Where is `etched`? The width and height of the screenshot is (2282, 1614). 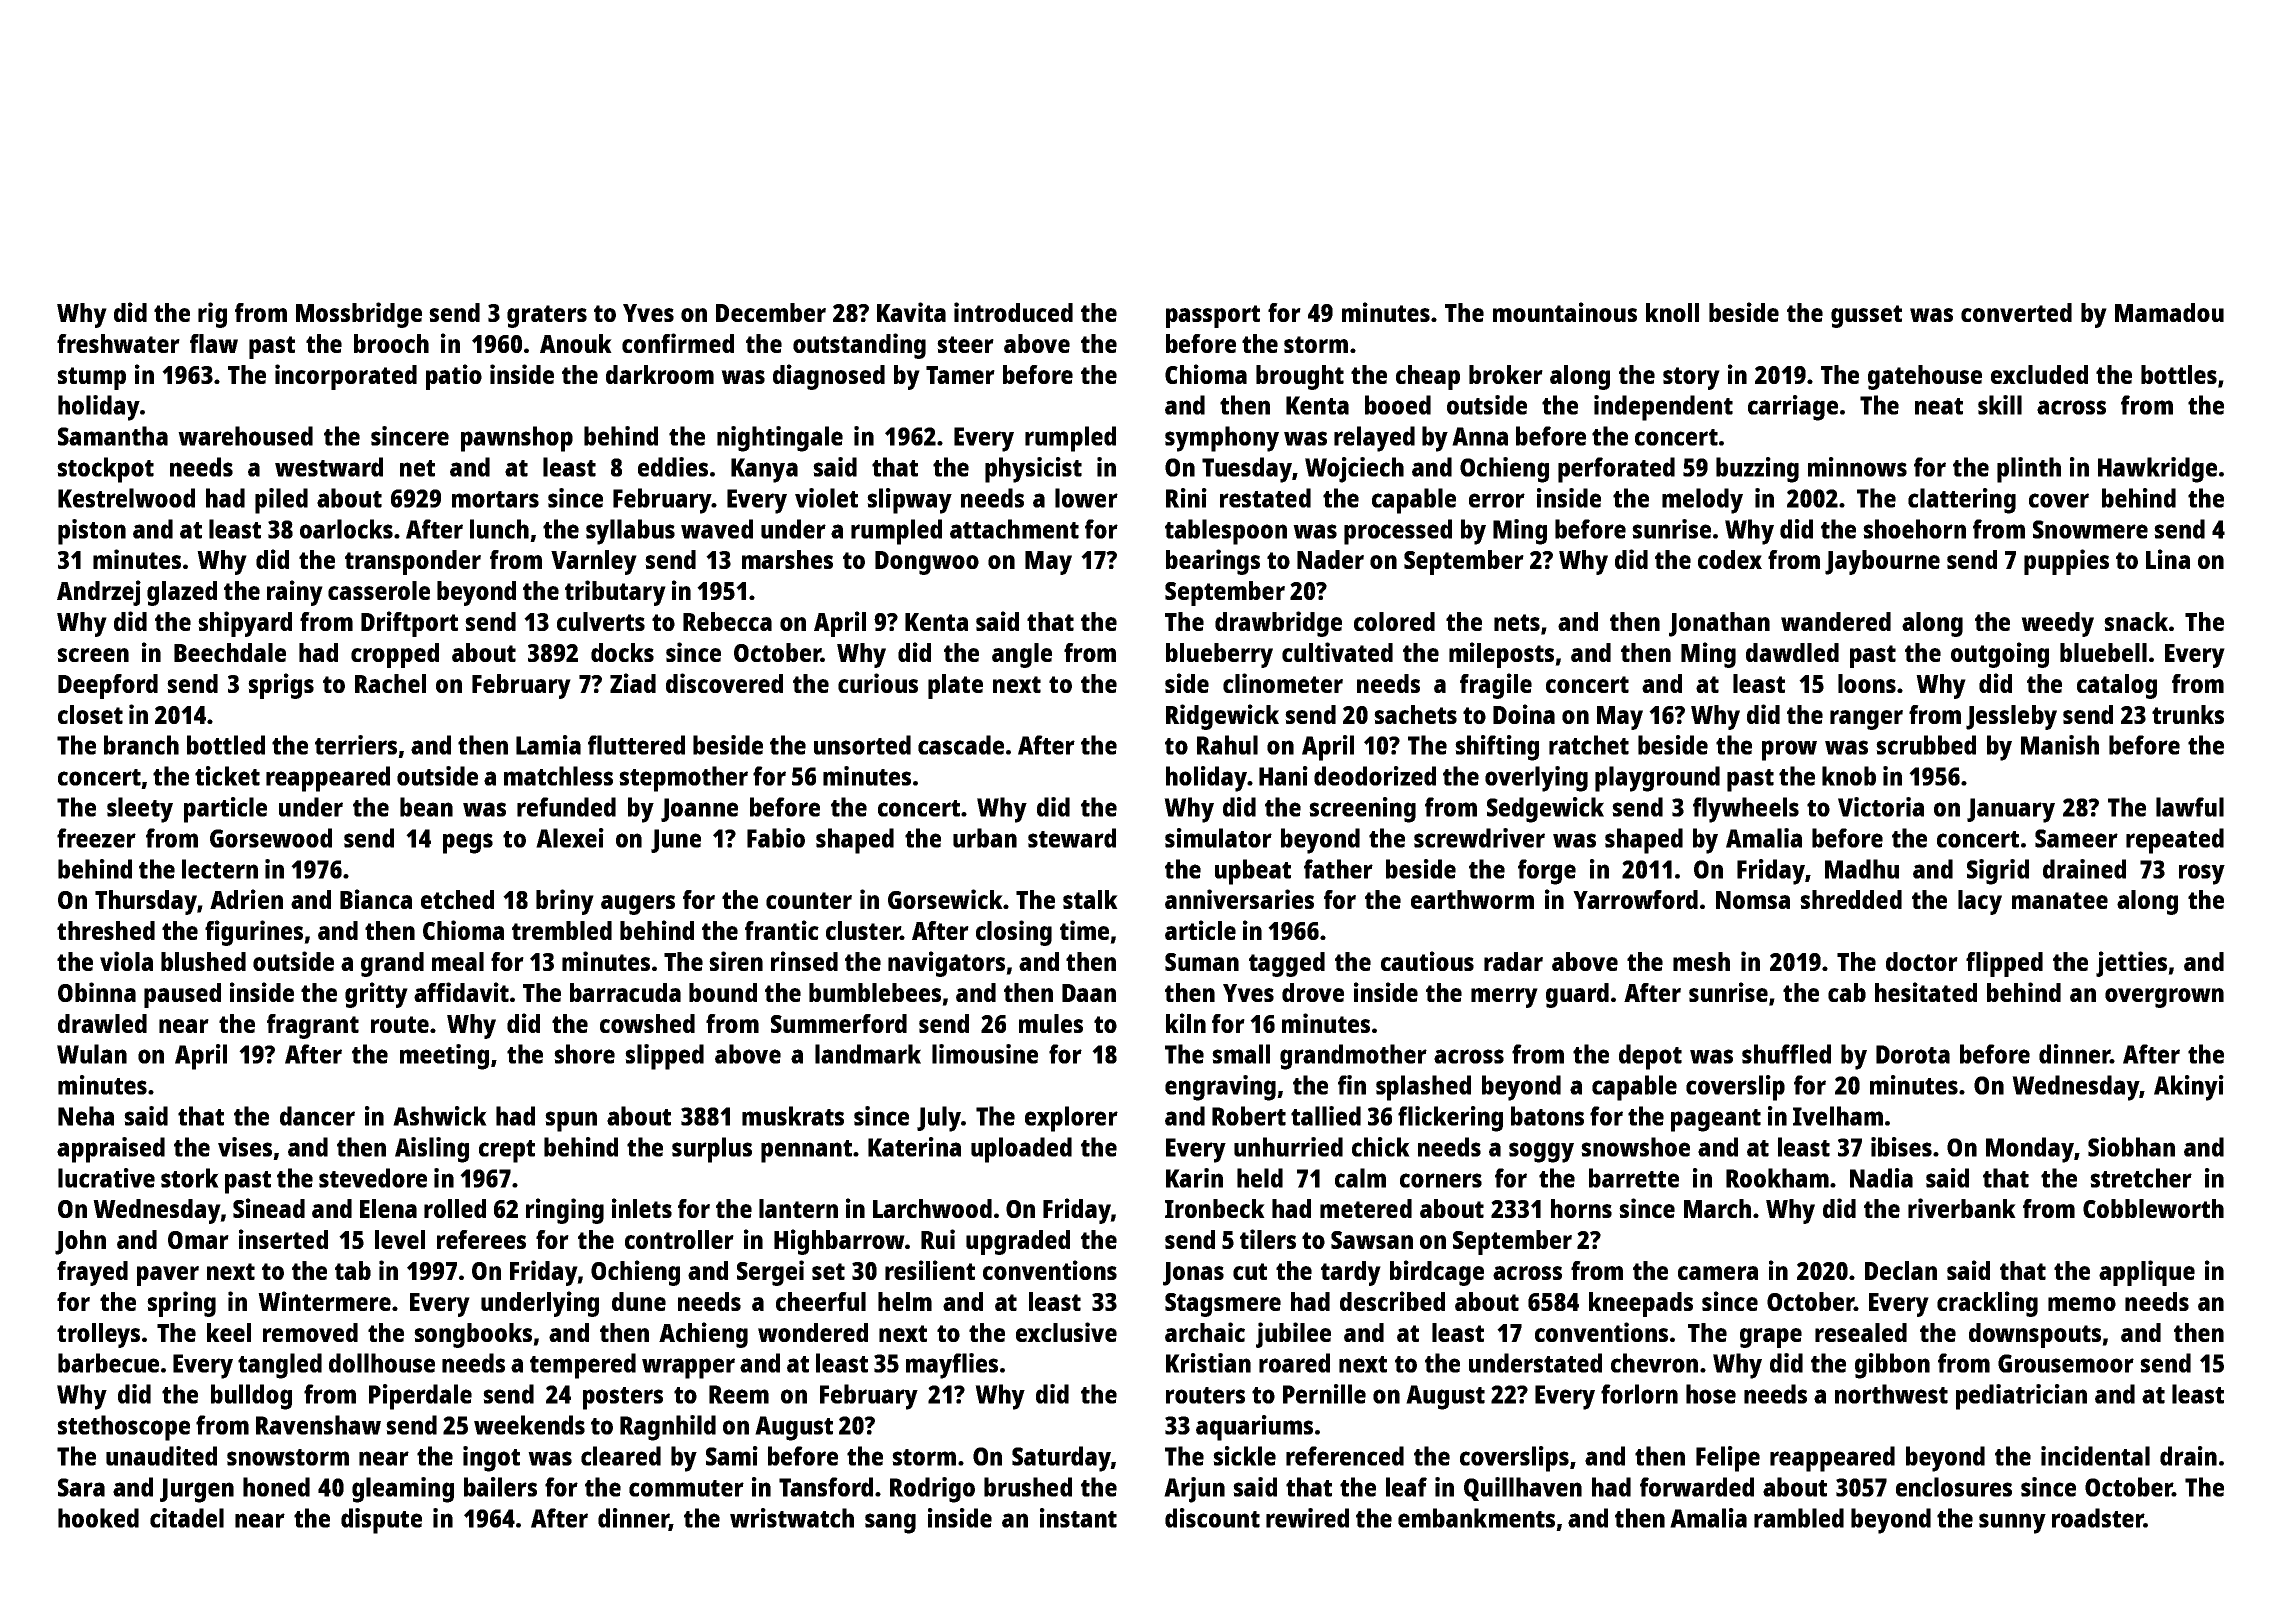 etched is located at coordinates (457, 899).
